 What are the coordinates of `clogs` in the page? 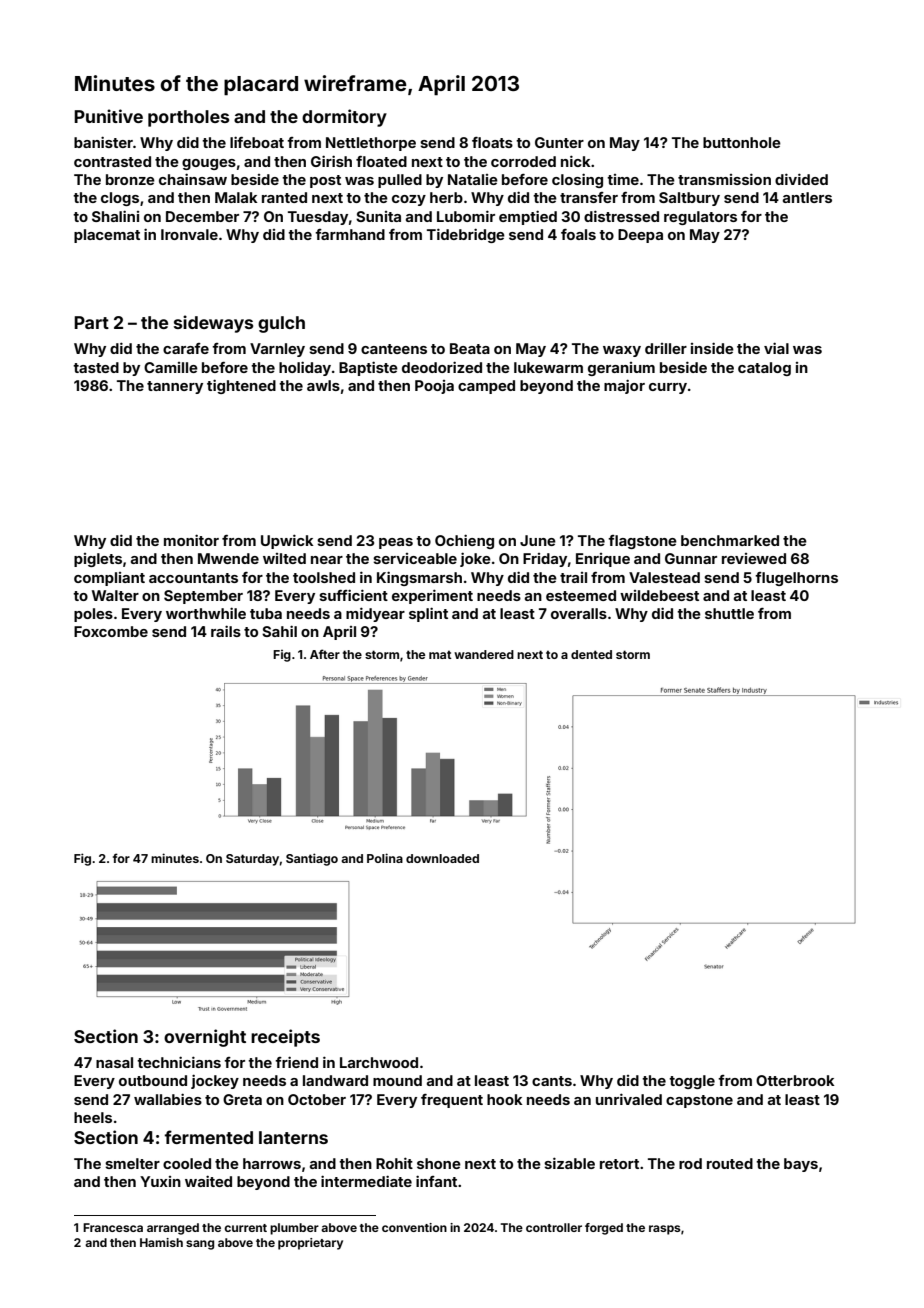 It's located at (120, 199).
